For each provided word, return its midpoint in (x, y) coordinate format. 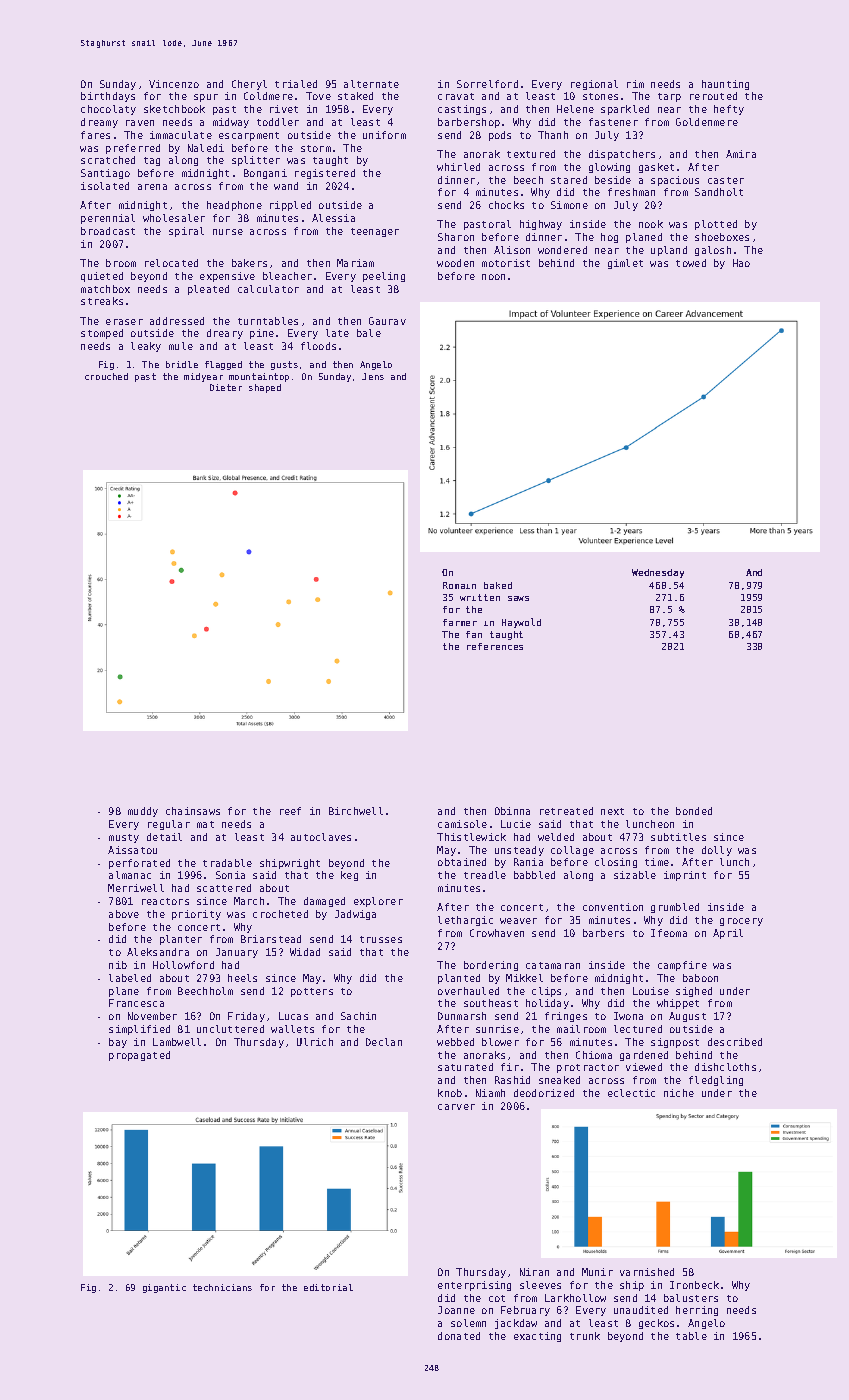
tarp (669, 97)
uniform (384, 135)
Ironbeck (694, 1285)
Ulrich (315, 1042)
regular (169, 825)
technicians (222, 1287)
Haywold (521, 623)
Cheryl (249, 85)
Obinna (512, 811)
